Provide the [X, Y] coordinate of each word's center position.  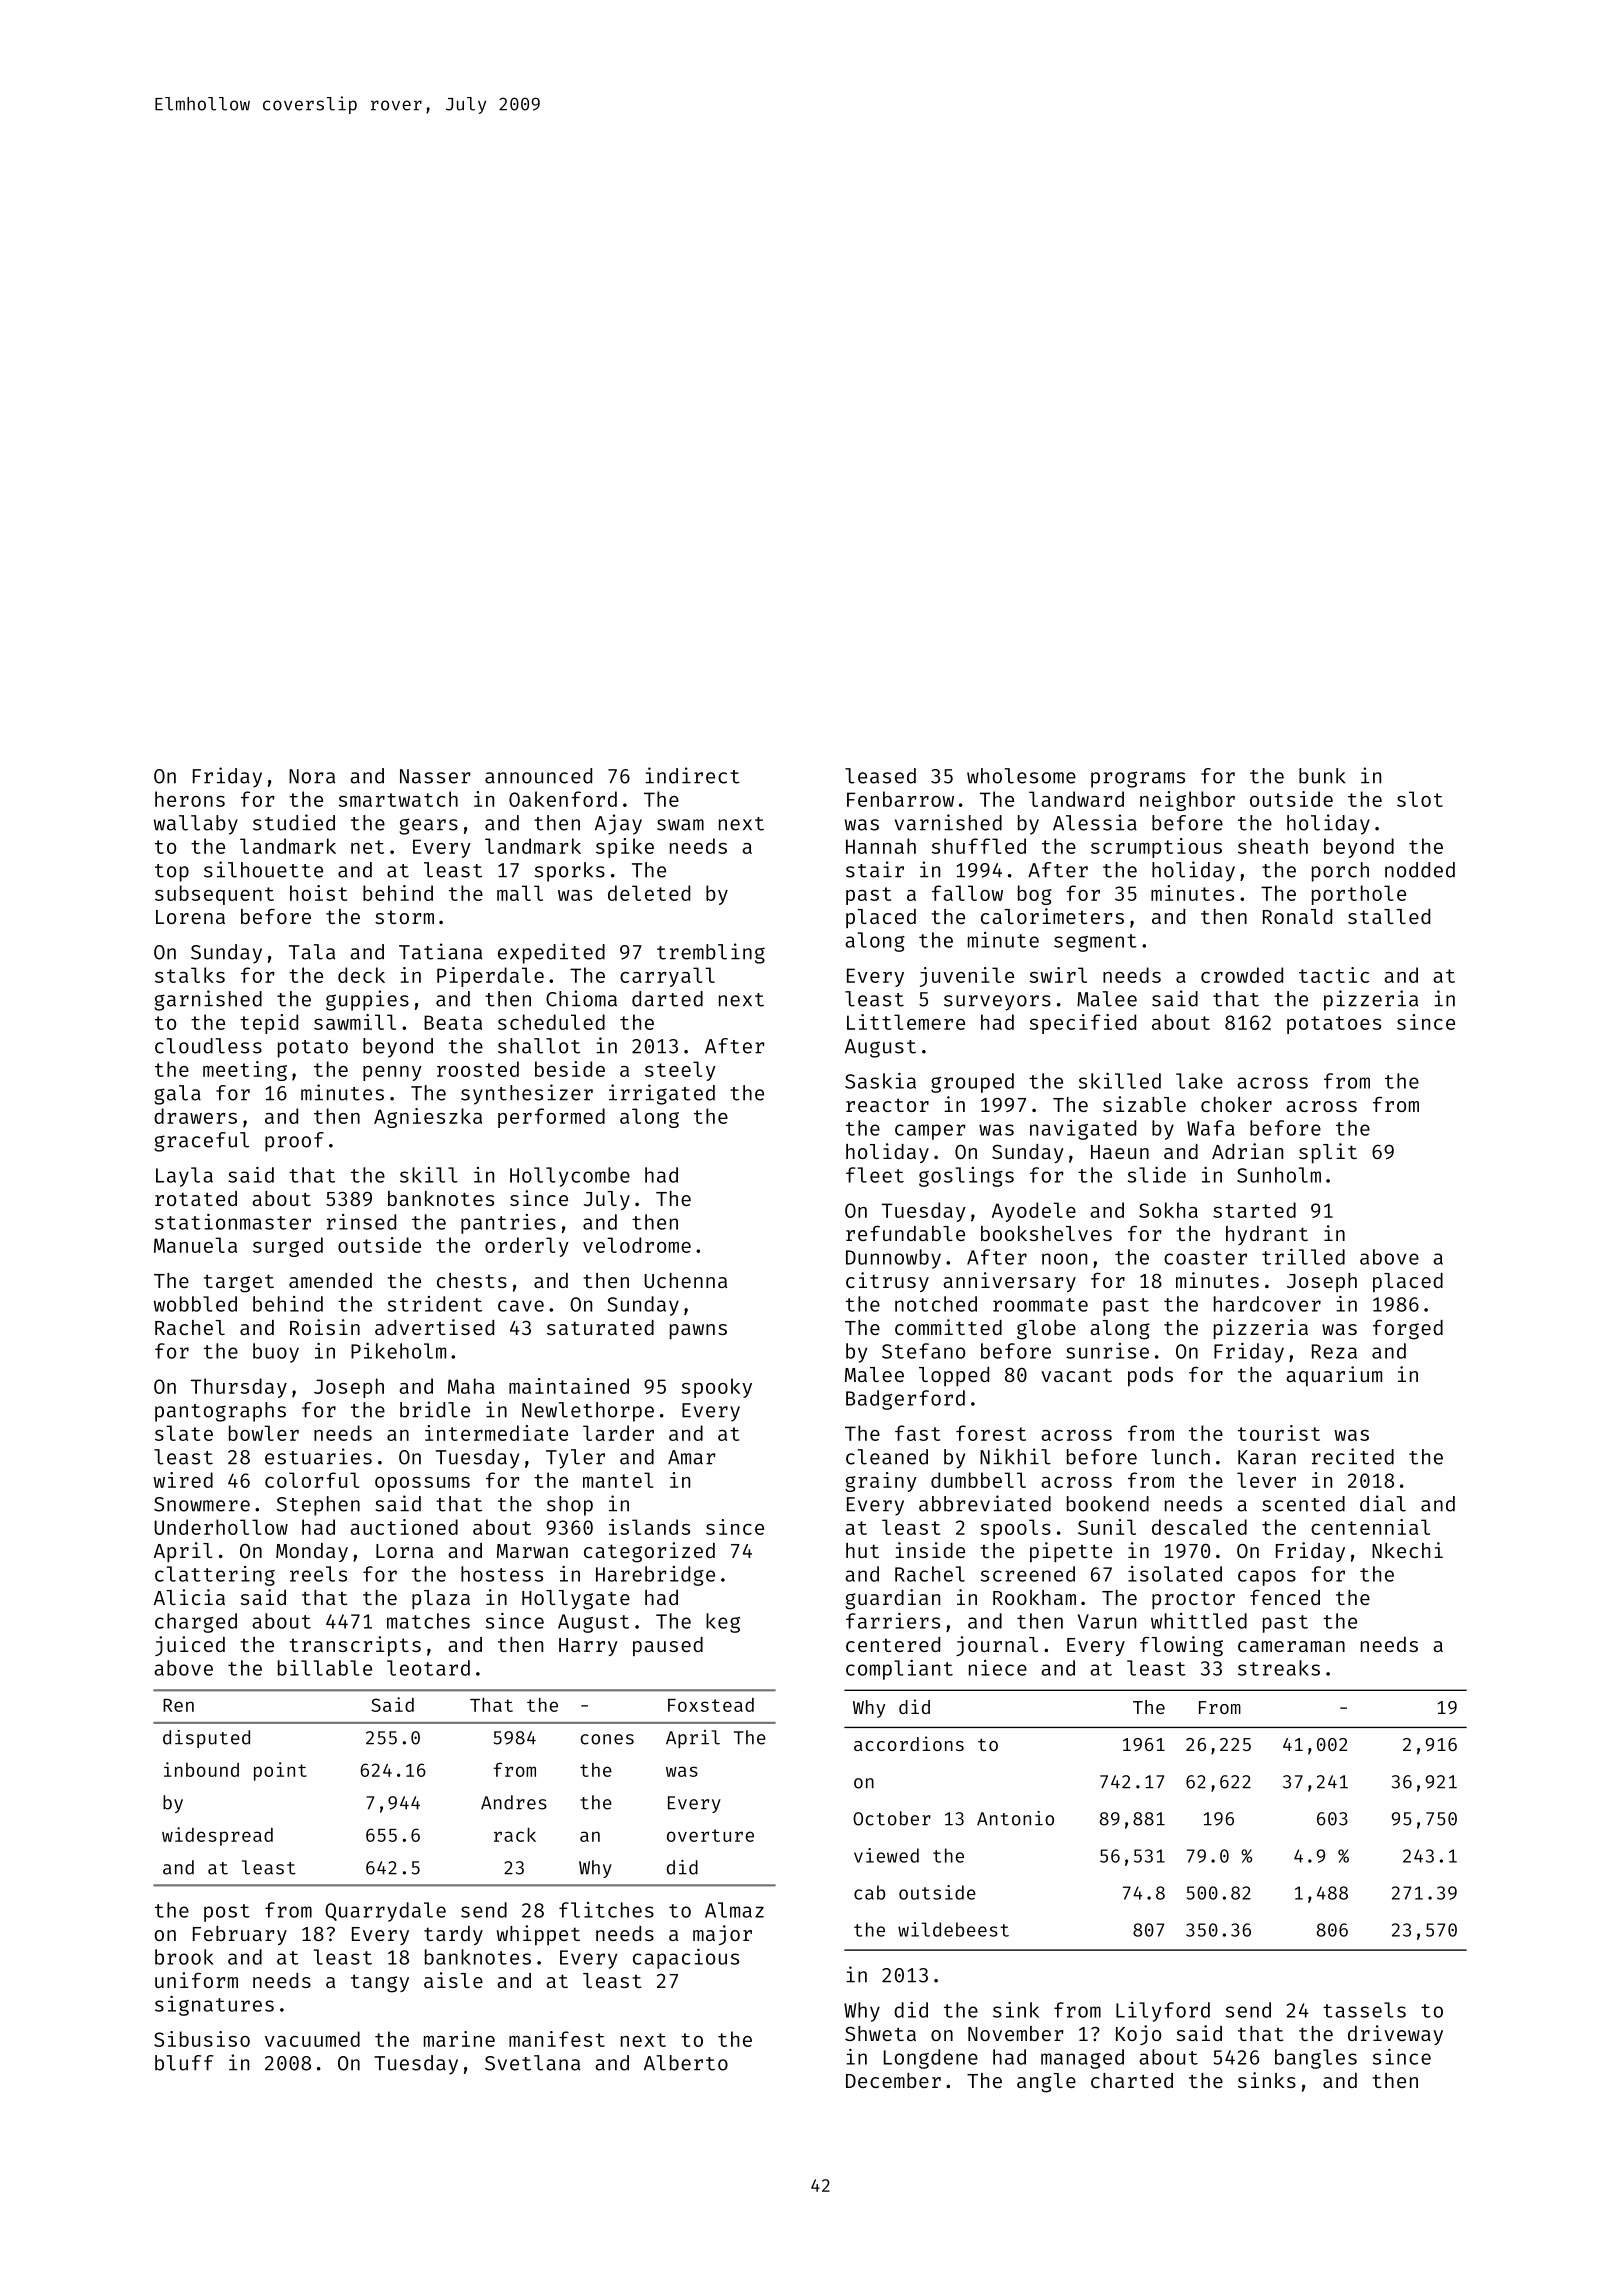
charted [1132, 2080]
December [893, 2080]
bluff [184, 2063]
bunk [1322, 776]
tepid [269, 1024]
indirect [692, 775]
